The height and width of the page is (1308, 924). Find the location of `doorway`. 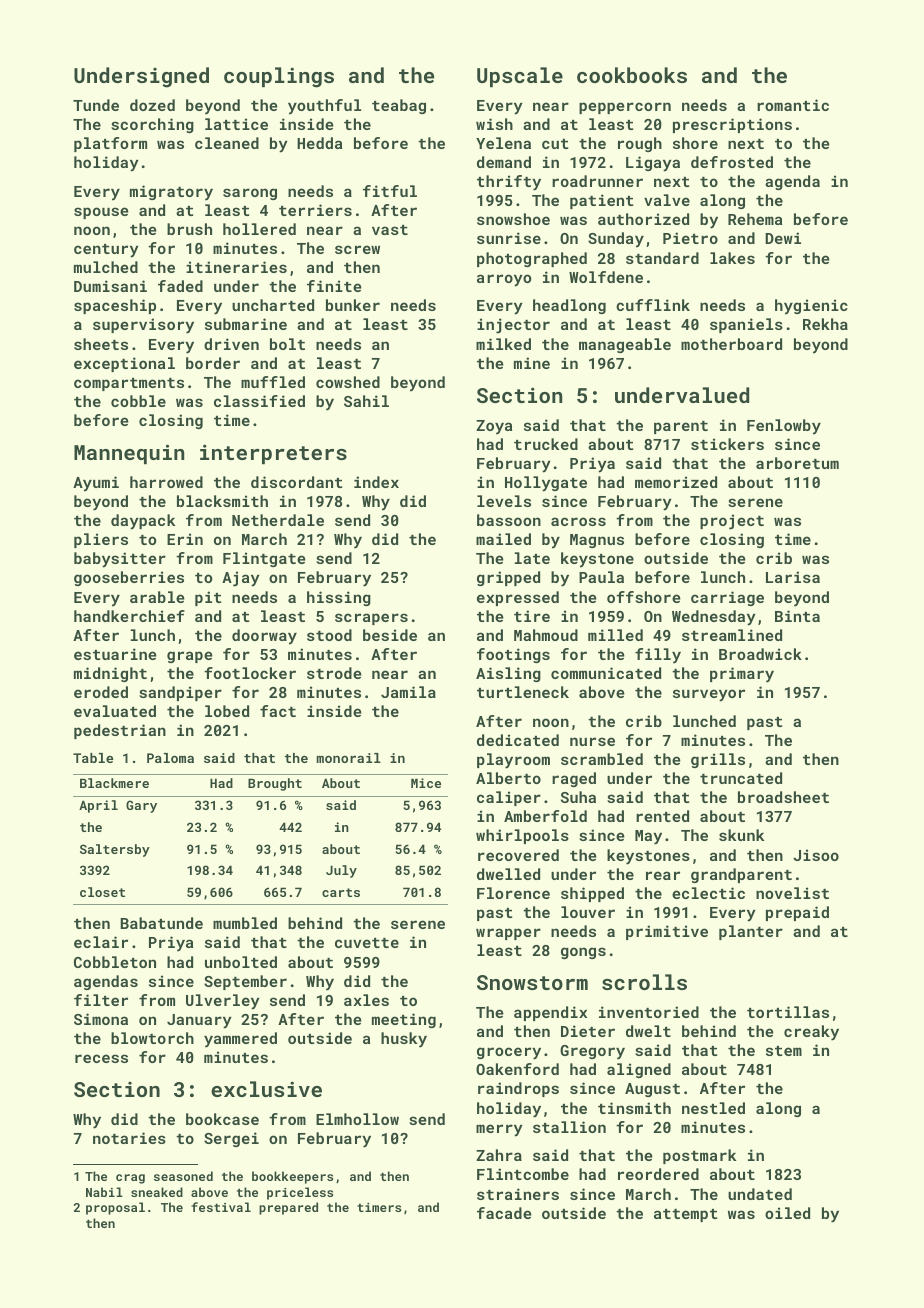

doorway is located at coordinates (264, 637).
